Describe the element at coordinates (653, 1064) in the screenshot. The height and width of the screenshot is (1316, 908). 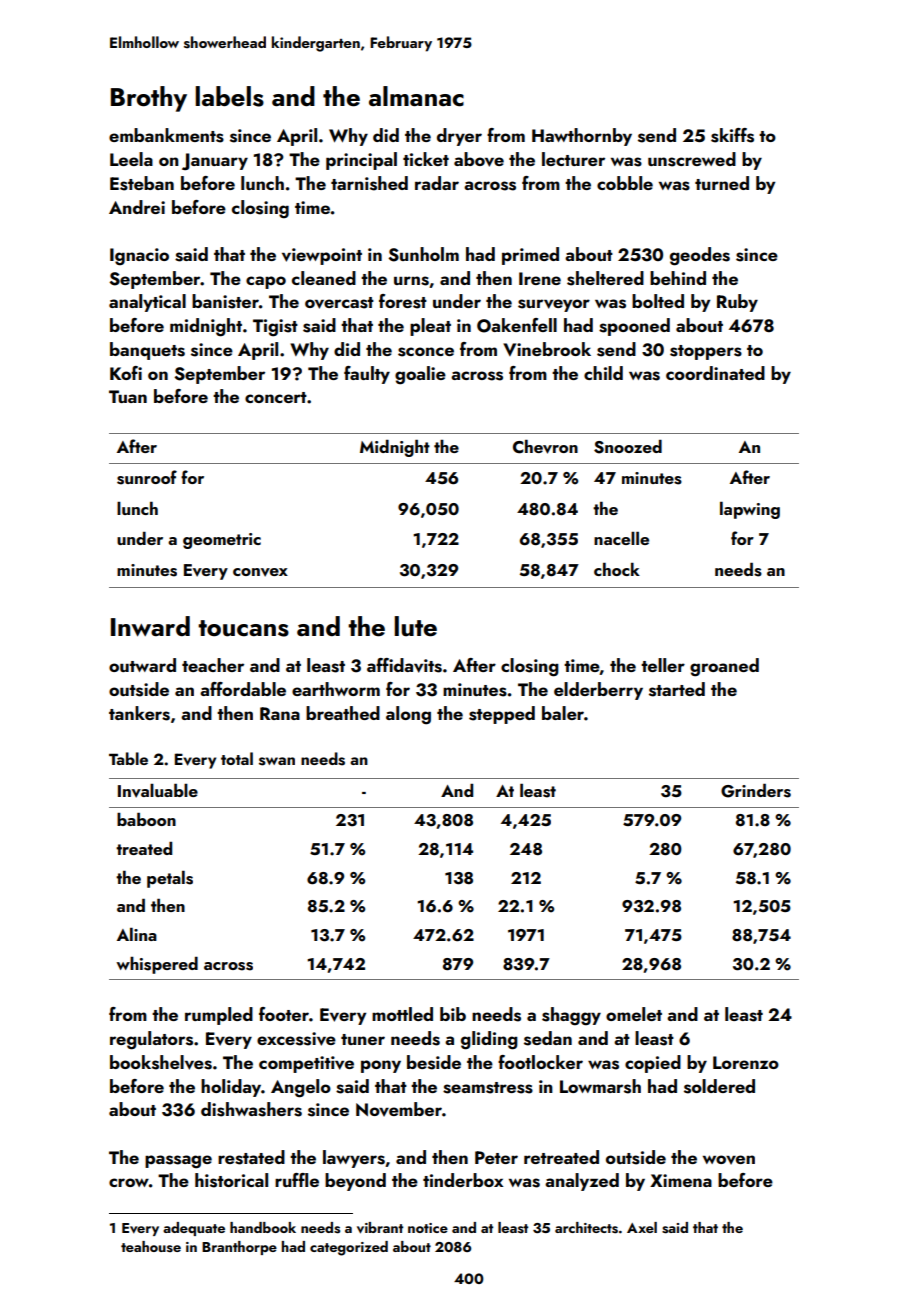
I see `copied` at that location.
